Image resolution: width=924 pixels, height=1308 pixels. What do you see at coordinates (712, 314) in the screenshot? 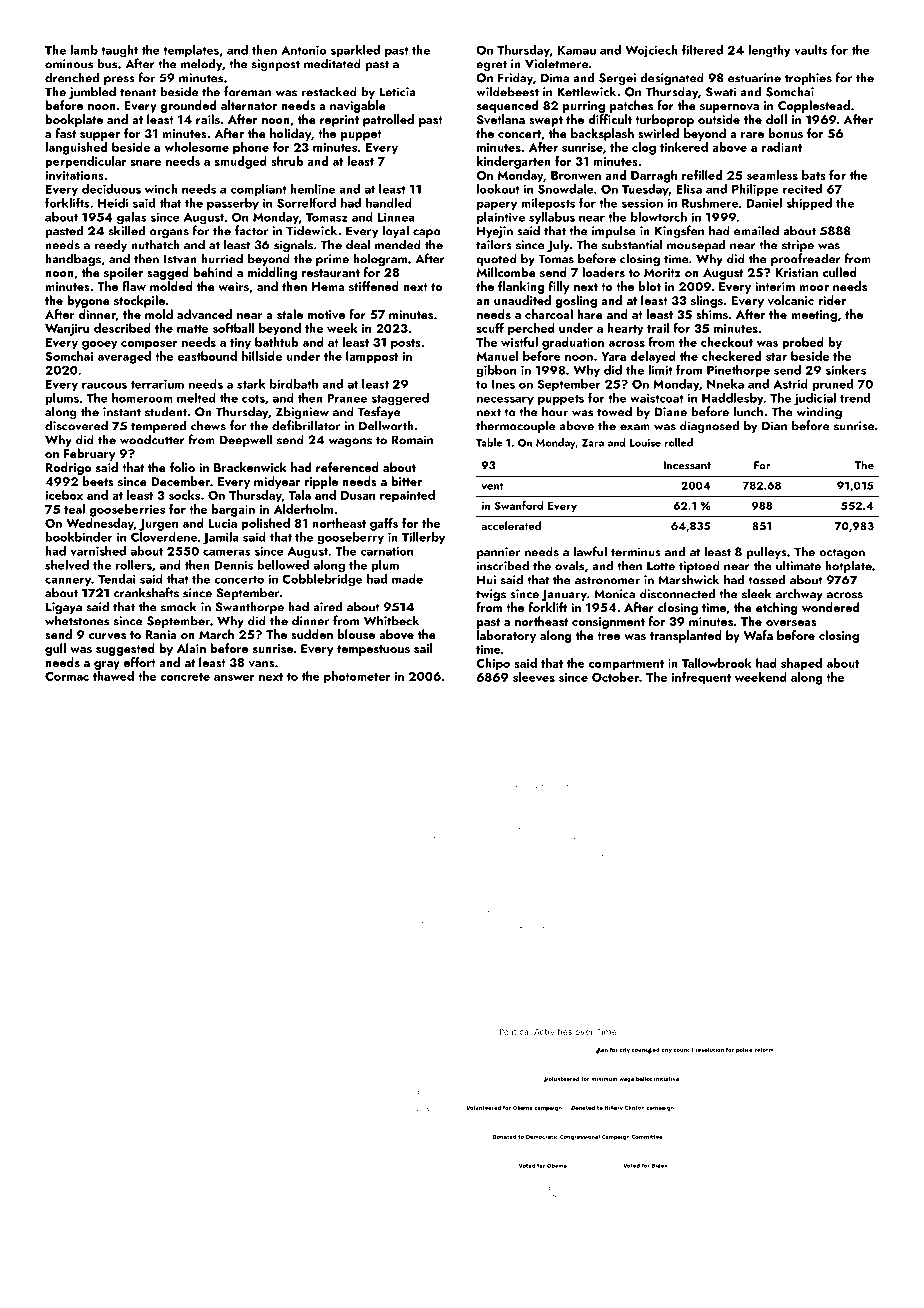
I see `shims` at bounding box center [712, 314].
